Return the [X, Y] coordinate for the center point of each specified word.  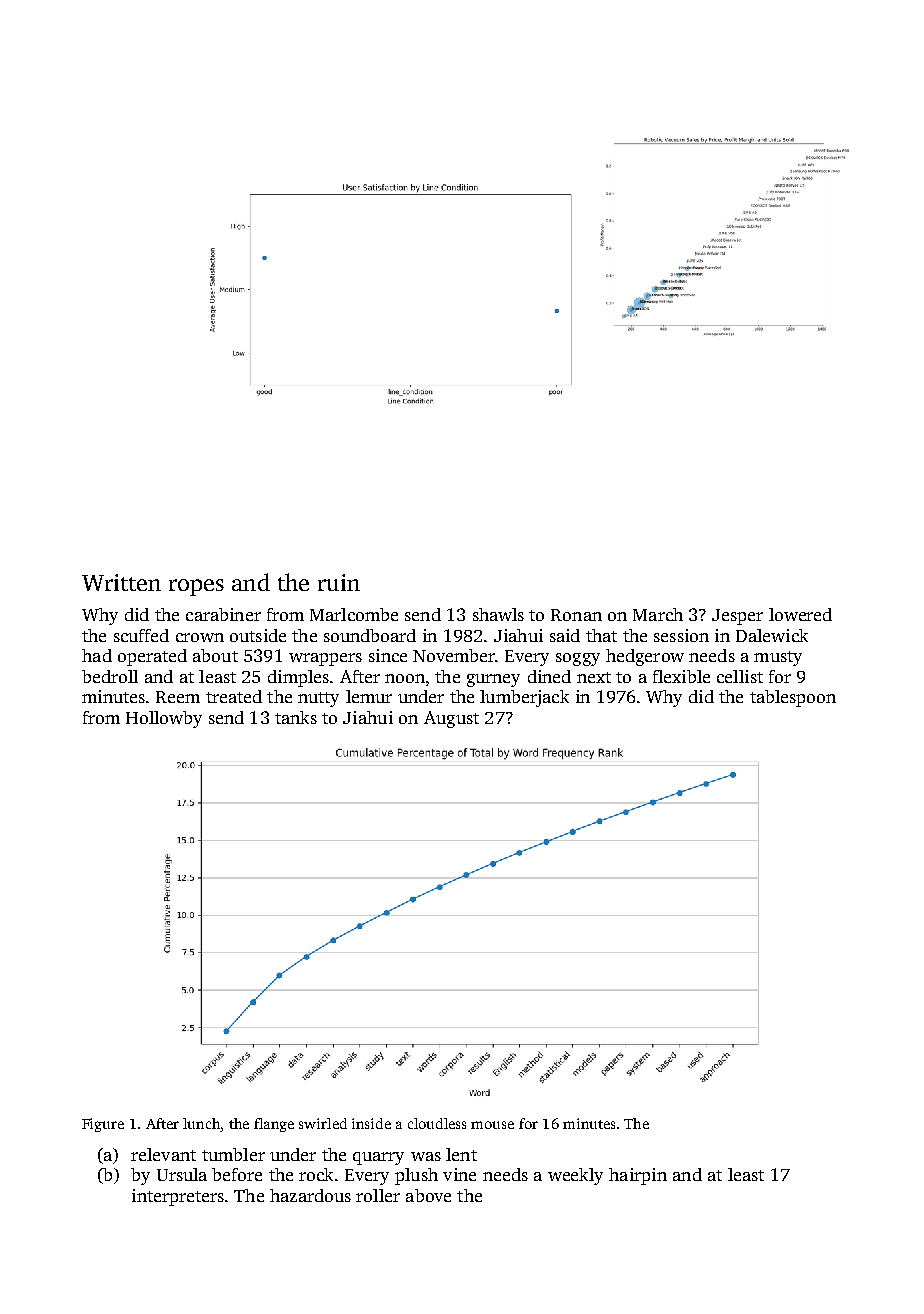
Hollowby [164, 719]
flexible [681, 676]
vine [459, 1174]
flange [274, 1125]
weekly [575, 1176]
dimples [298, 678]
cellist [740, 676]
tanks [296, 717]
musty [778, 658]
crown [200, 637]
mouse [492, 1125]
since [388, 655]
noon [405, 678]
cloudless [437, 1123]
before [237, 1174]
